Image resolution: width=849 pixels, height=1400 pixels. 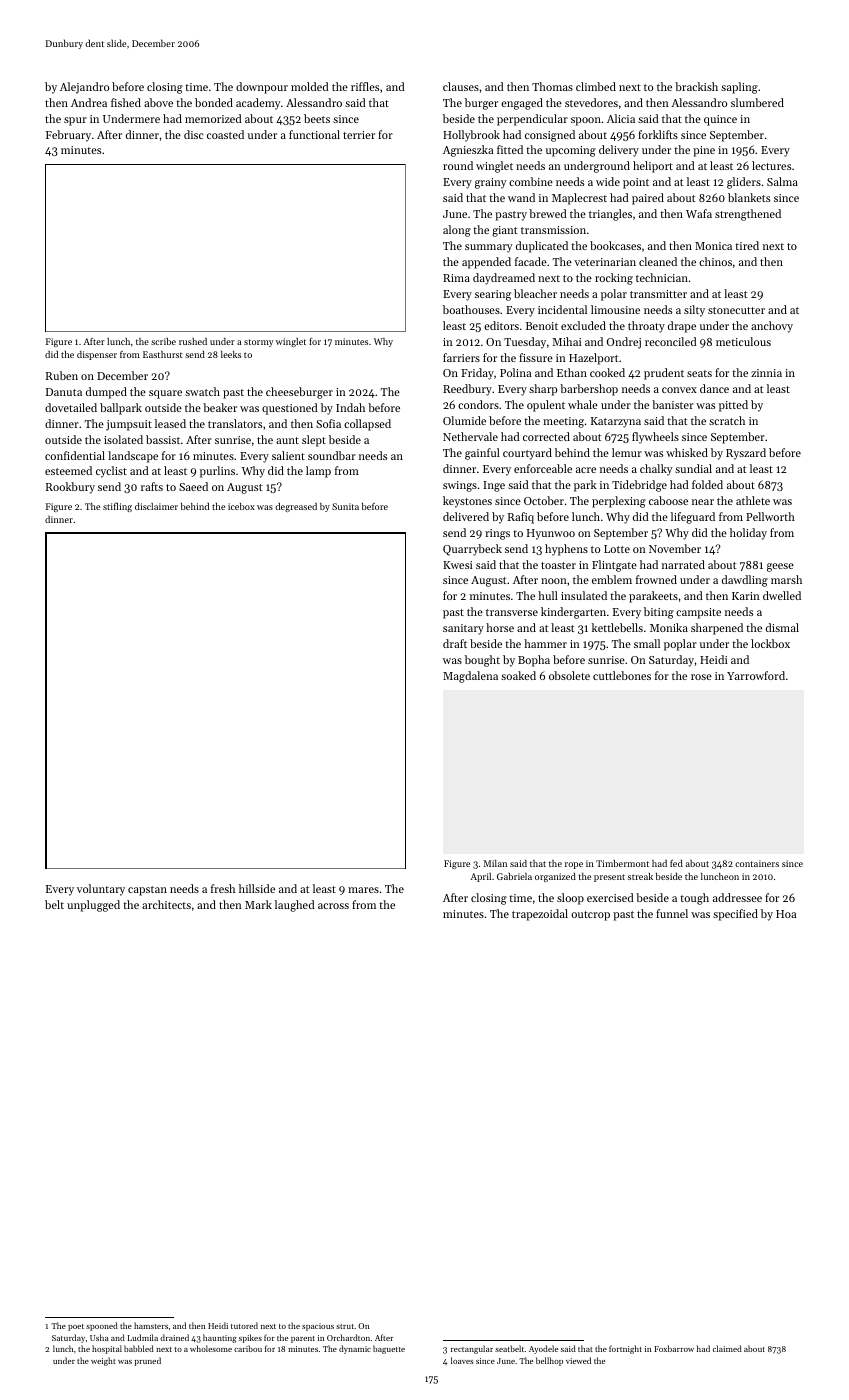 What do you see at coordinates (456, 278) in the screenshot?
I see `Rima` at bounding box center [456, 278].
